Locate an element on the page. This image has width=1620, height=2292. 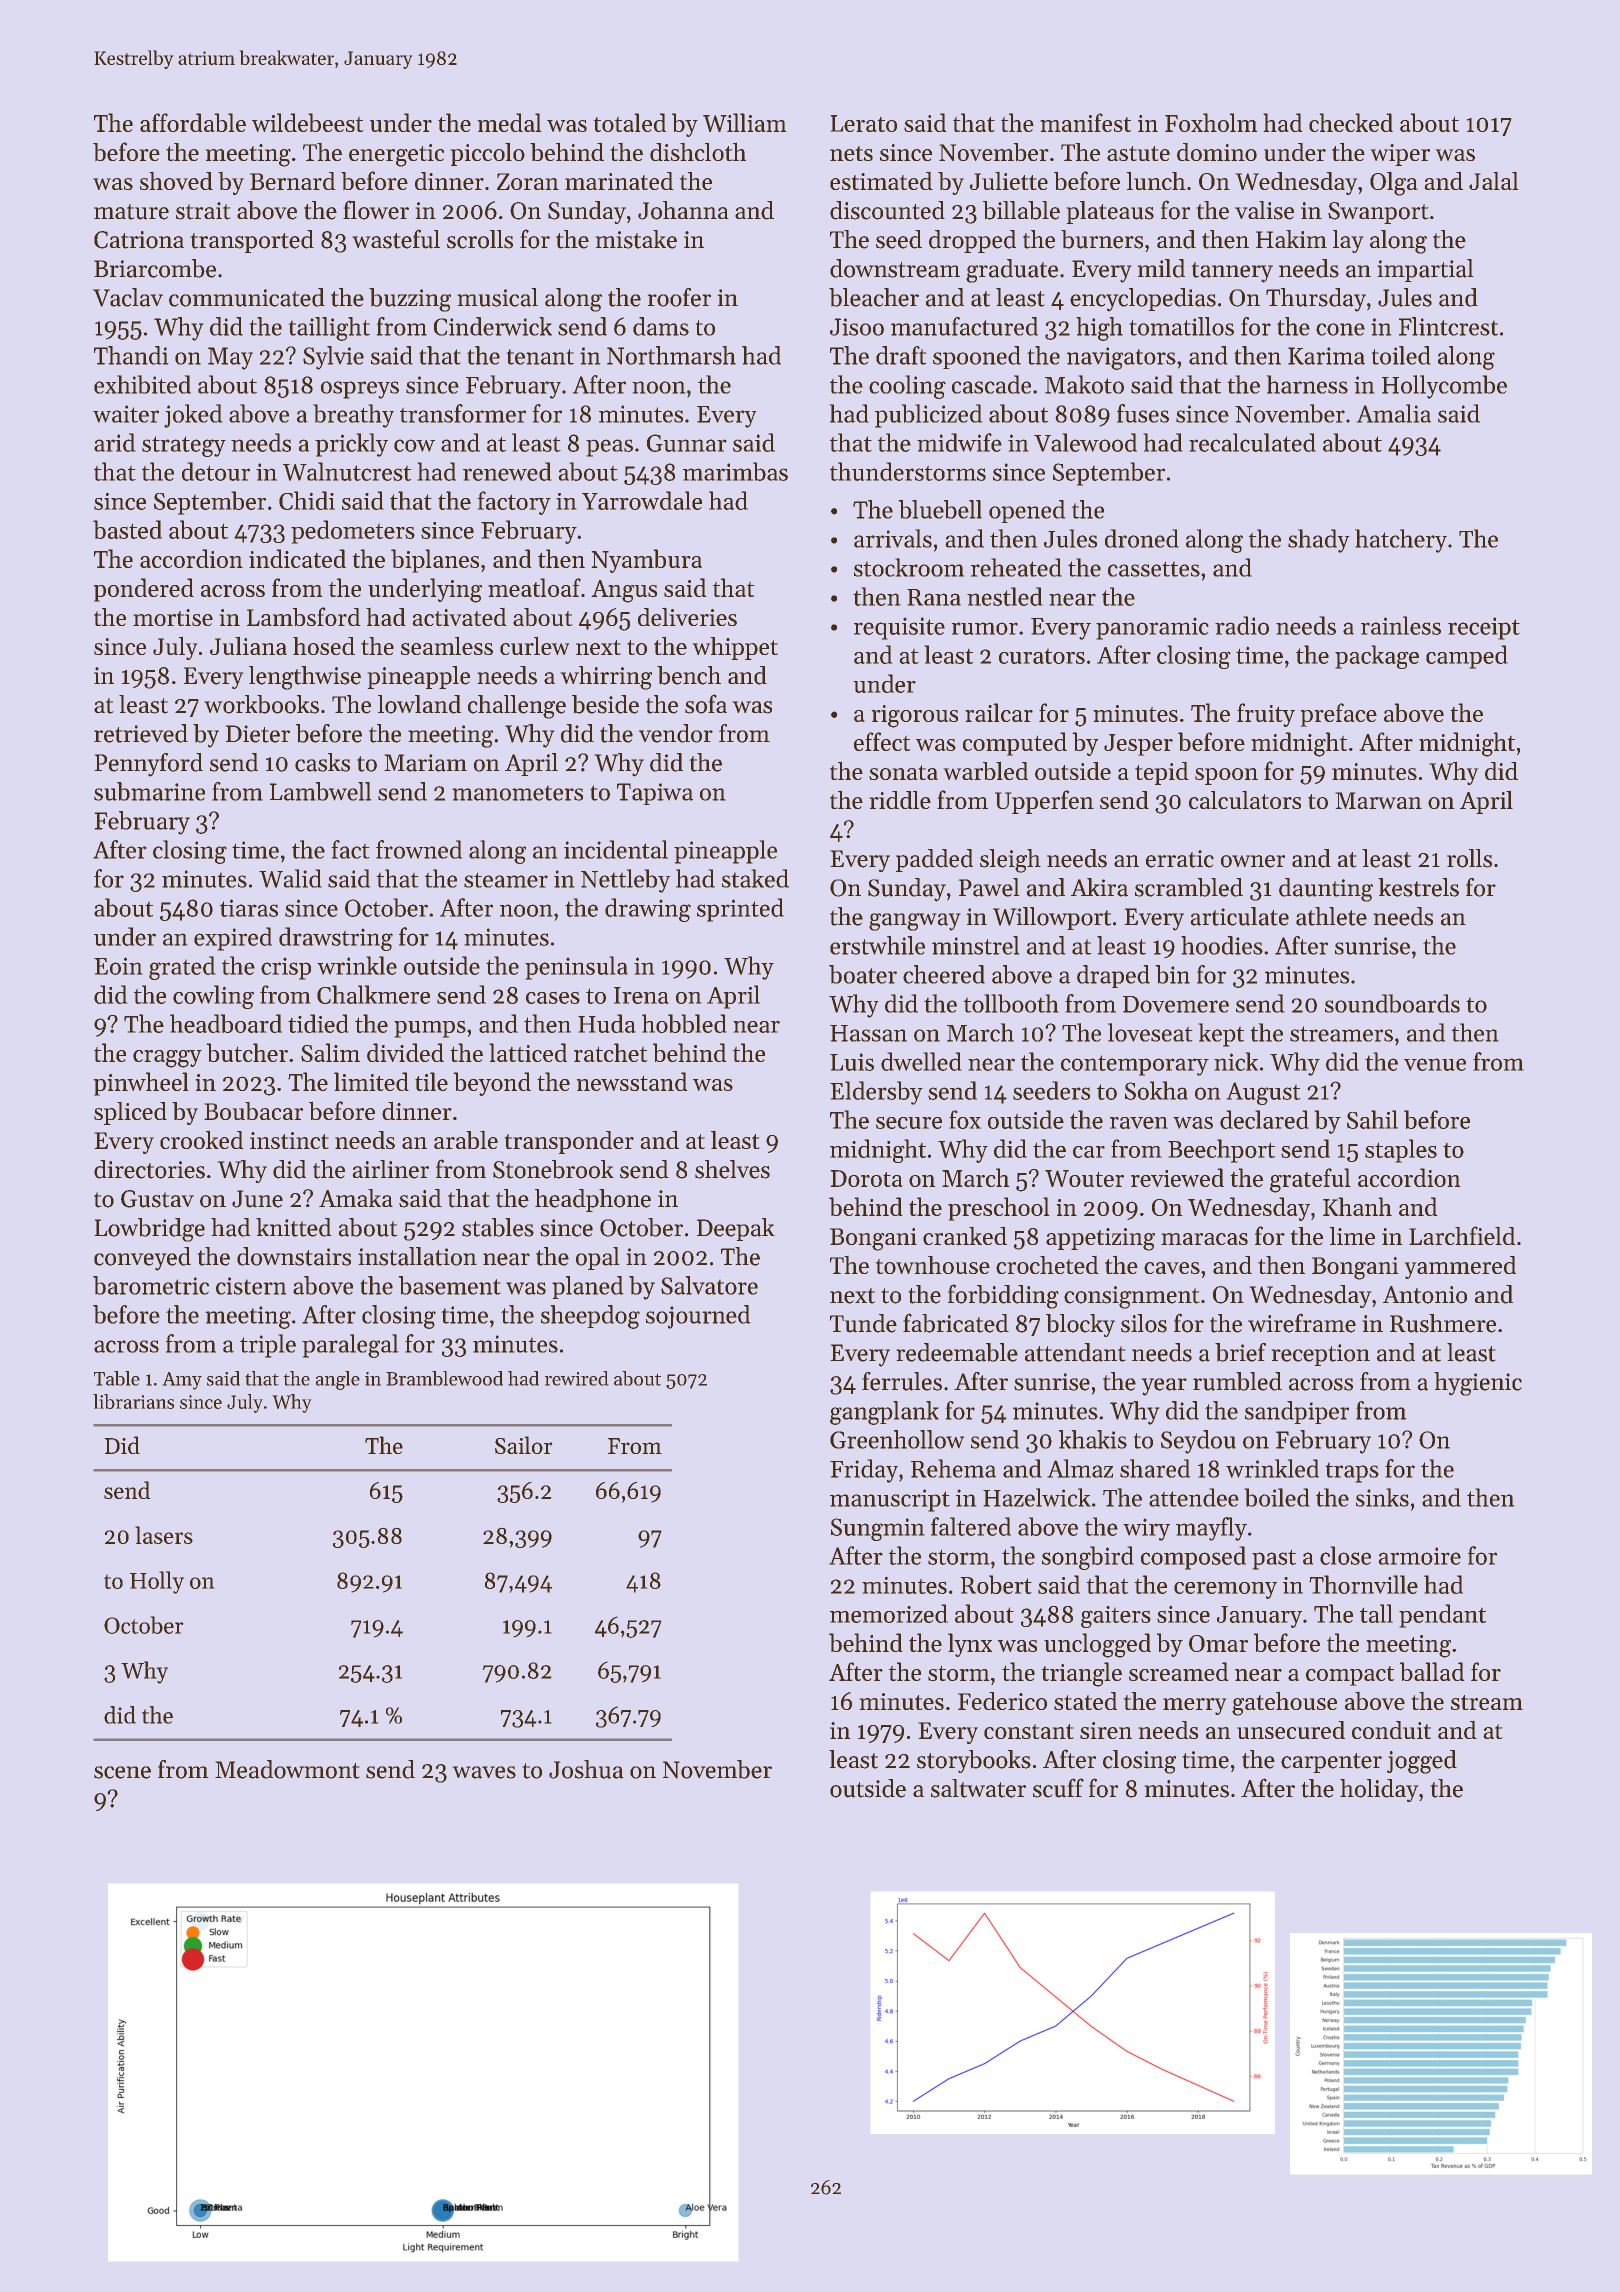
whippet is located at coordinates (735, 648).
